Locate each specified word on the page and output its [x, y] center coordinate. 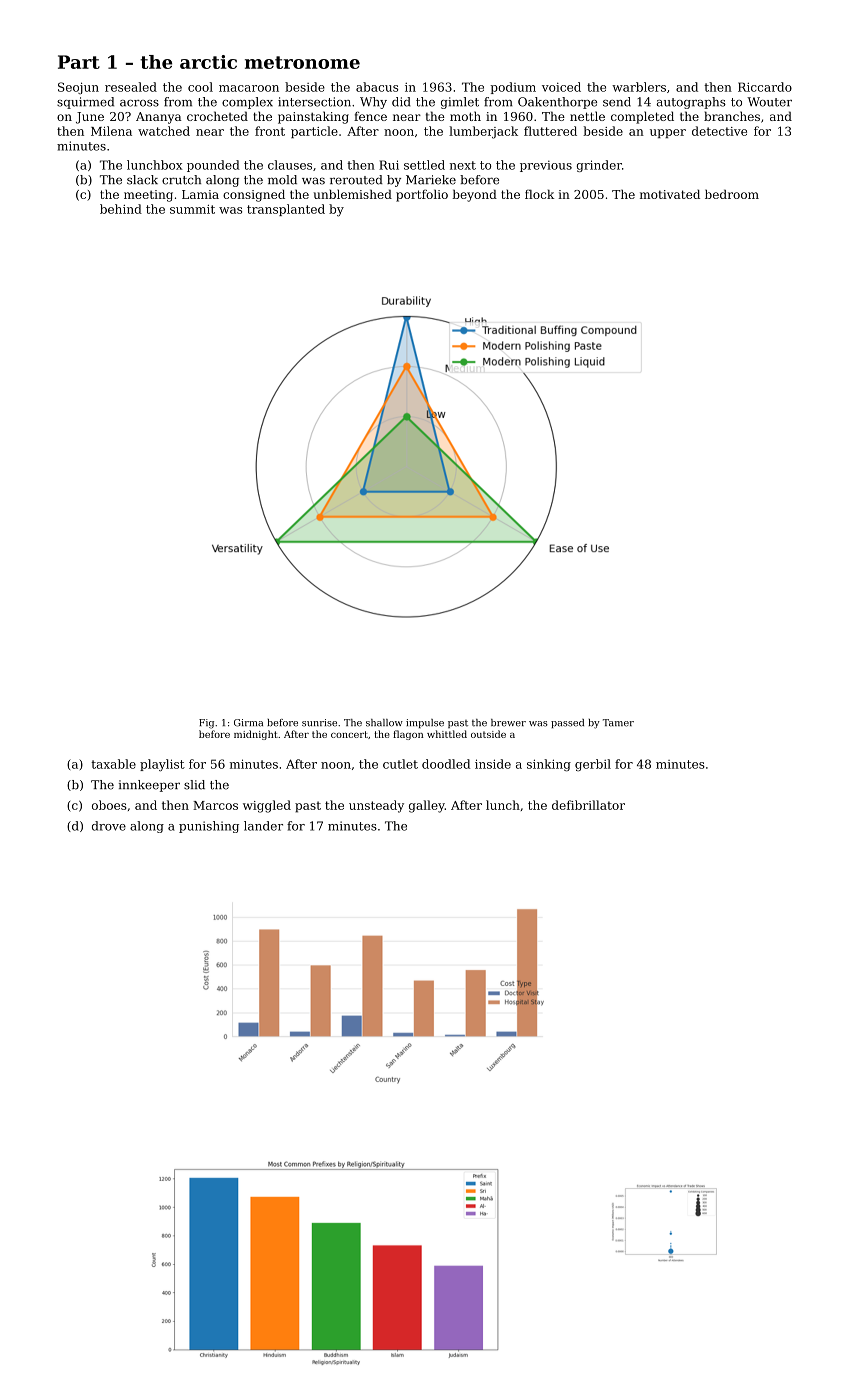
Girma [248, 723]
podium [513, 88]
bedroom [732, 194]
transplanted [286, 210]
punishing [209, 827]
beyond [474, 195]
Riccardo [765, 87]
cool [200, 87]
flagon [408, 735]
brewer [508, 723]
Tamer [618, 723]
